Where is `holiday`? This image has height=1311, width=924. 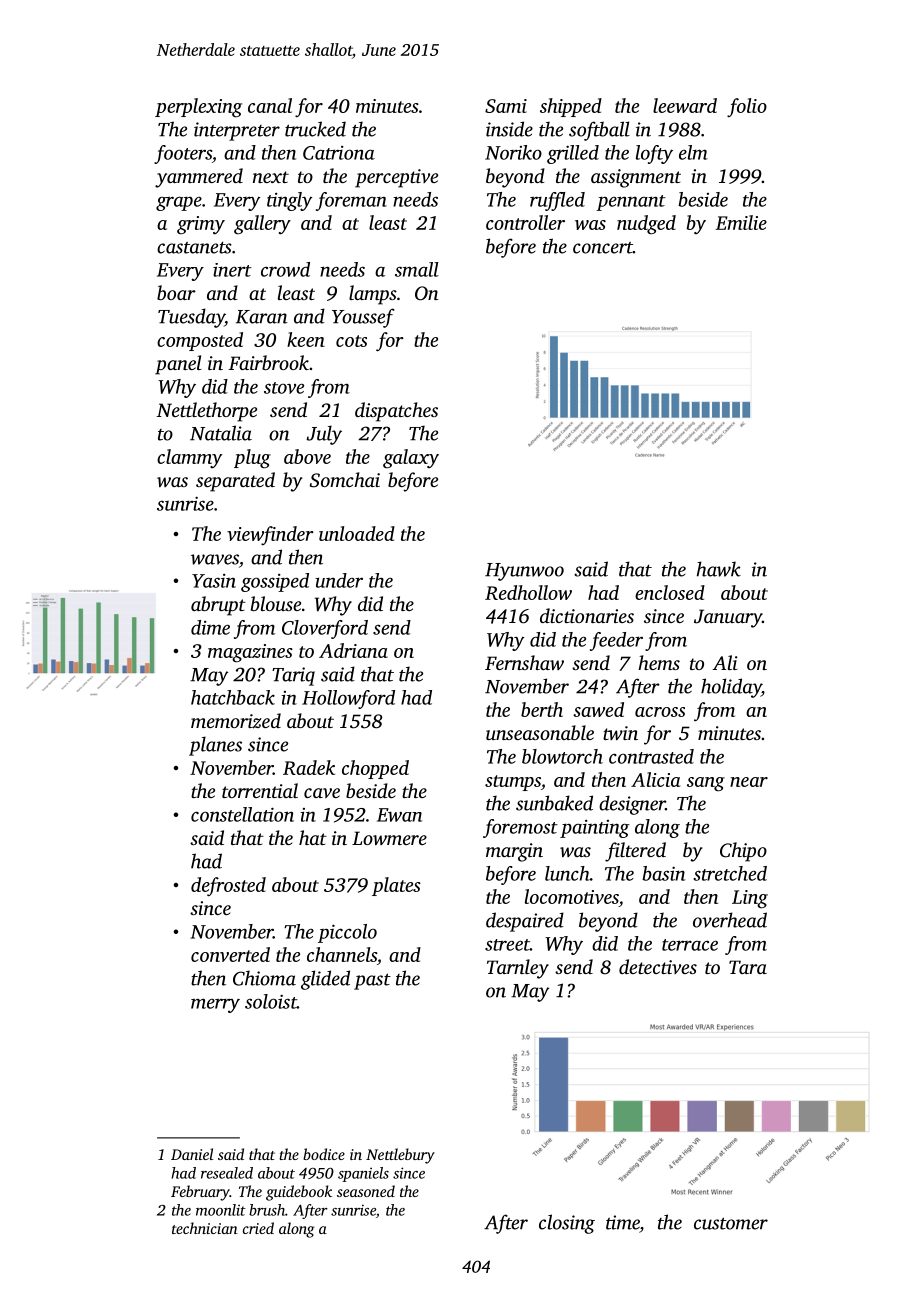 holiday is located at coordinates (731, 688).
